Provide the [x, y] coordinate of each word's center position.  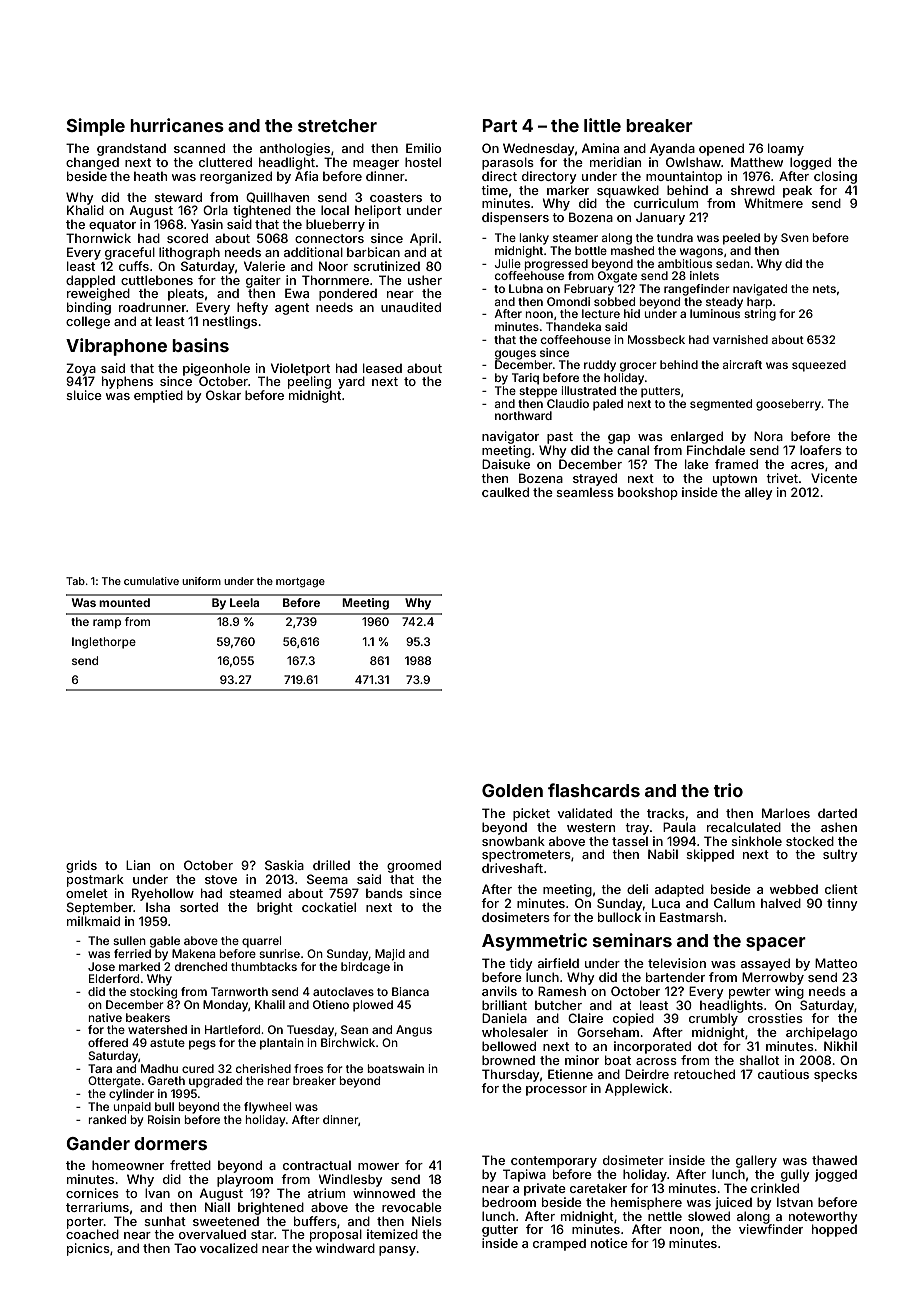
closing [835, 177]
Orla [215, 210]
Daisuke [506, 464]
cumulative [151, 581]
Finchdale [716, 450]
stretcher [337, 125]
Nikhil [840, 1046]
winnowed [384, 1193]
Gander [98, 1143]
